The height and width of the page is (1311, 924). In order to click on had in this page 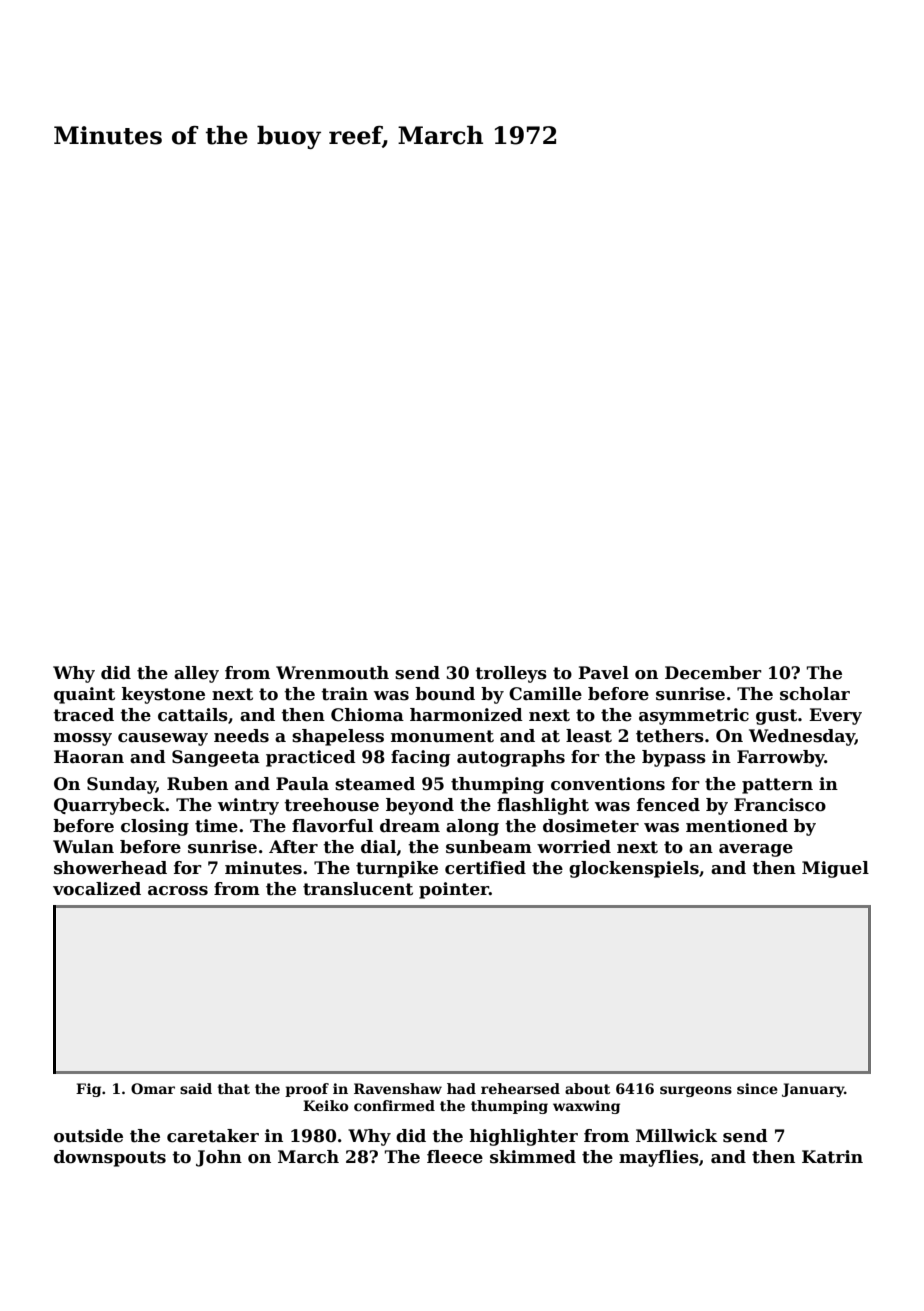, I will do `click(461, 1088)`.
